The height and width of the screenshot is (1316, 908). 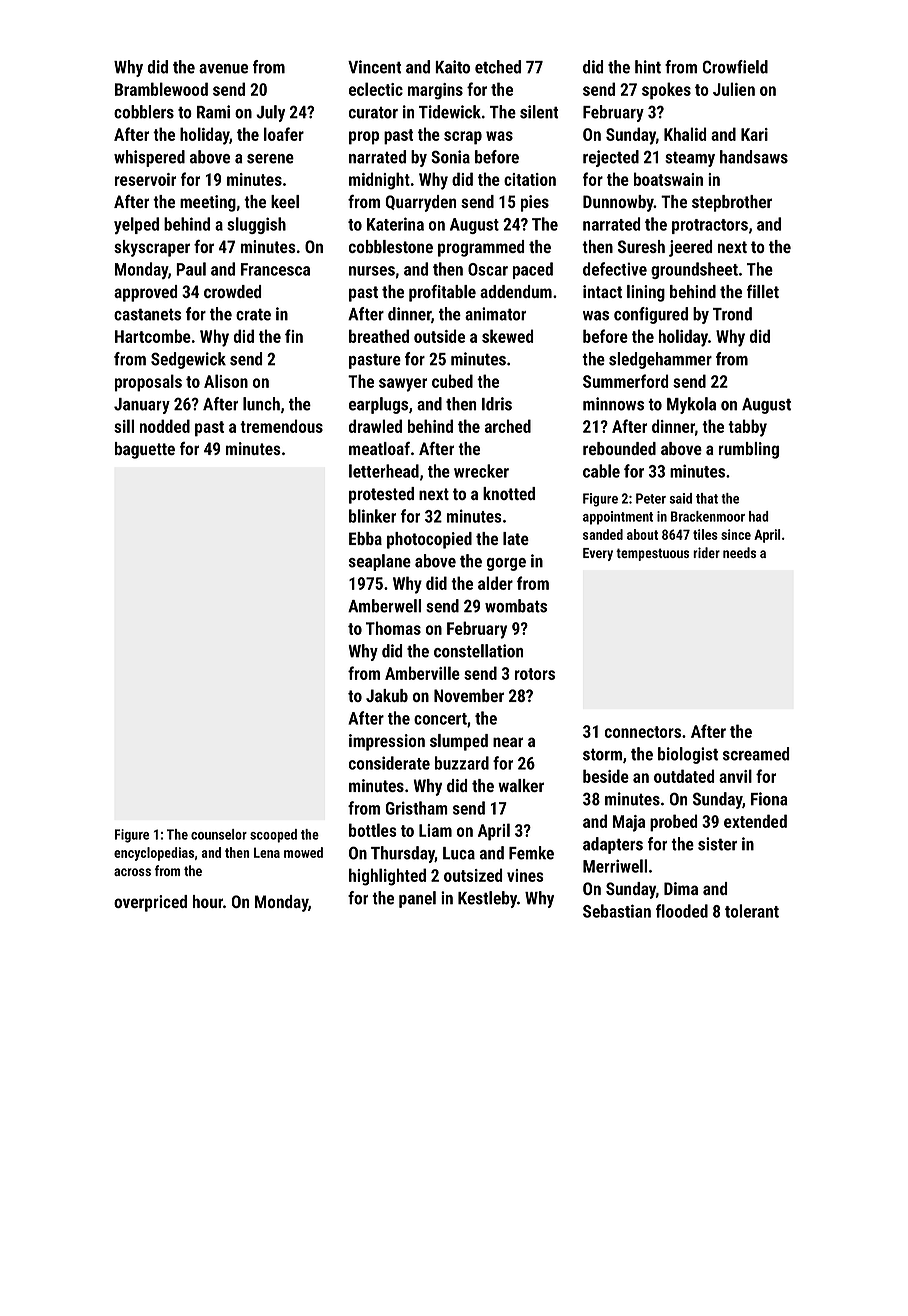 What do you see at coordinates (261, 404) in the screenshot?
I see `lunch` at bounding box center [261, 404].
